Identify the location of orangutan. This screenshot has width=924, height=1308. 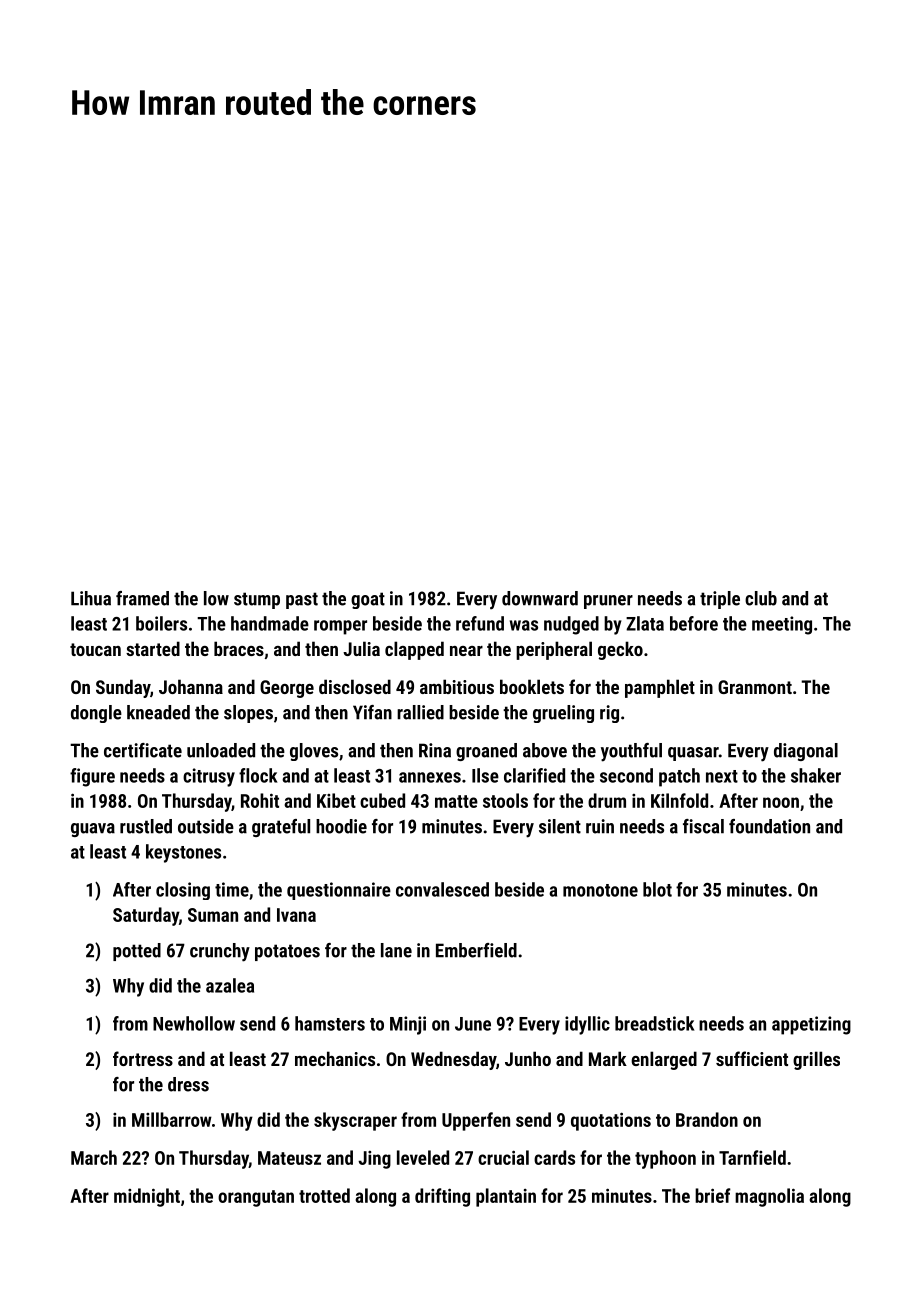
(256, 1198).
